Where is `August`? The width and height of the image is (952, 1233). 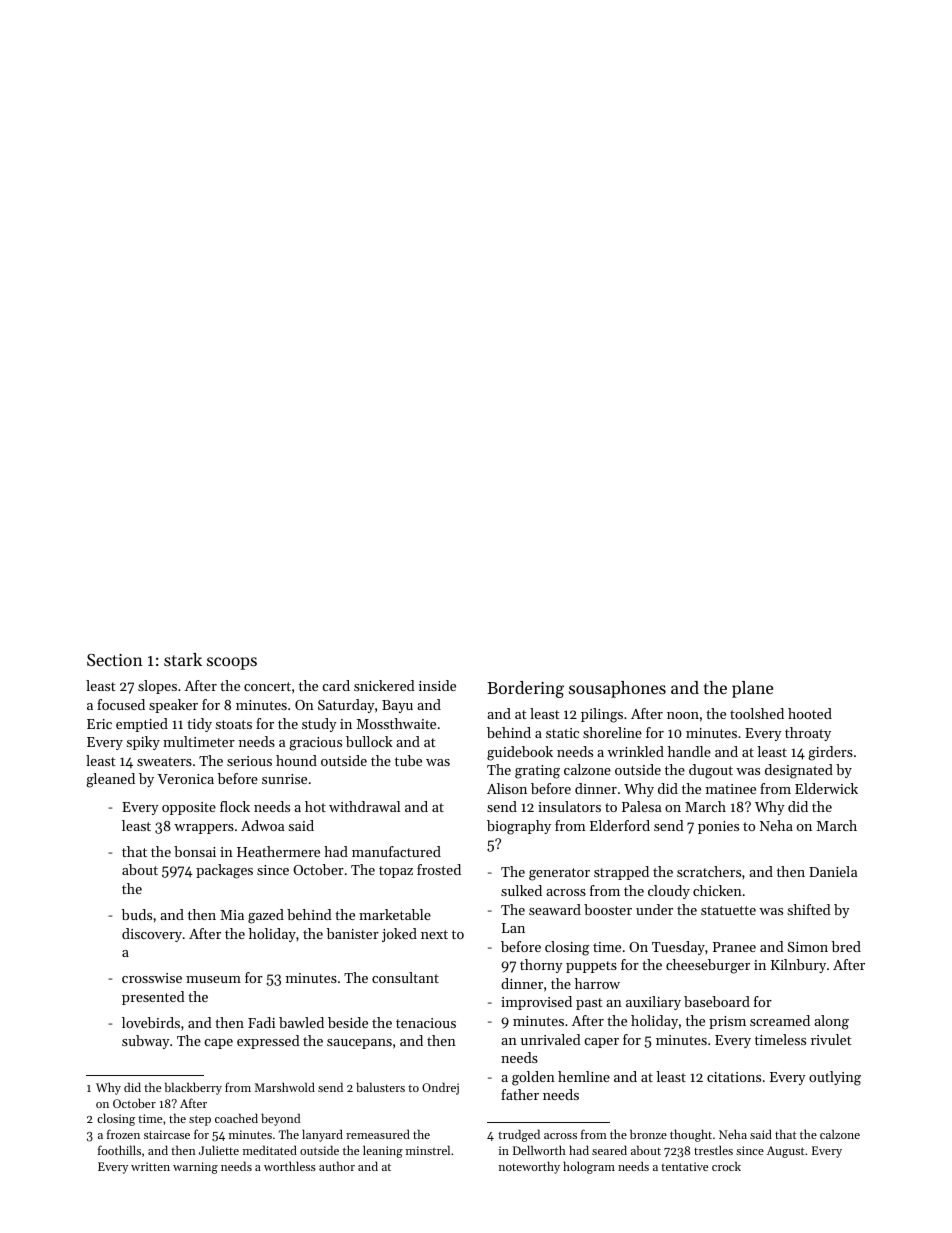 August is located at coordinates (786, 1152).
